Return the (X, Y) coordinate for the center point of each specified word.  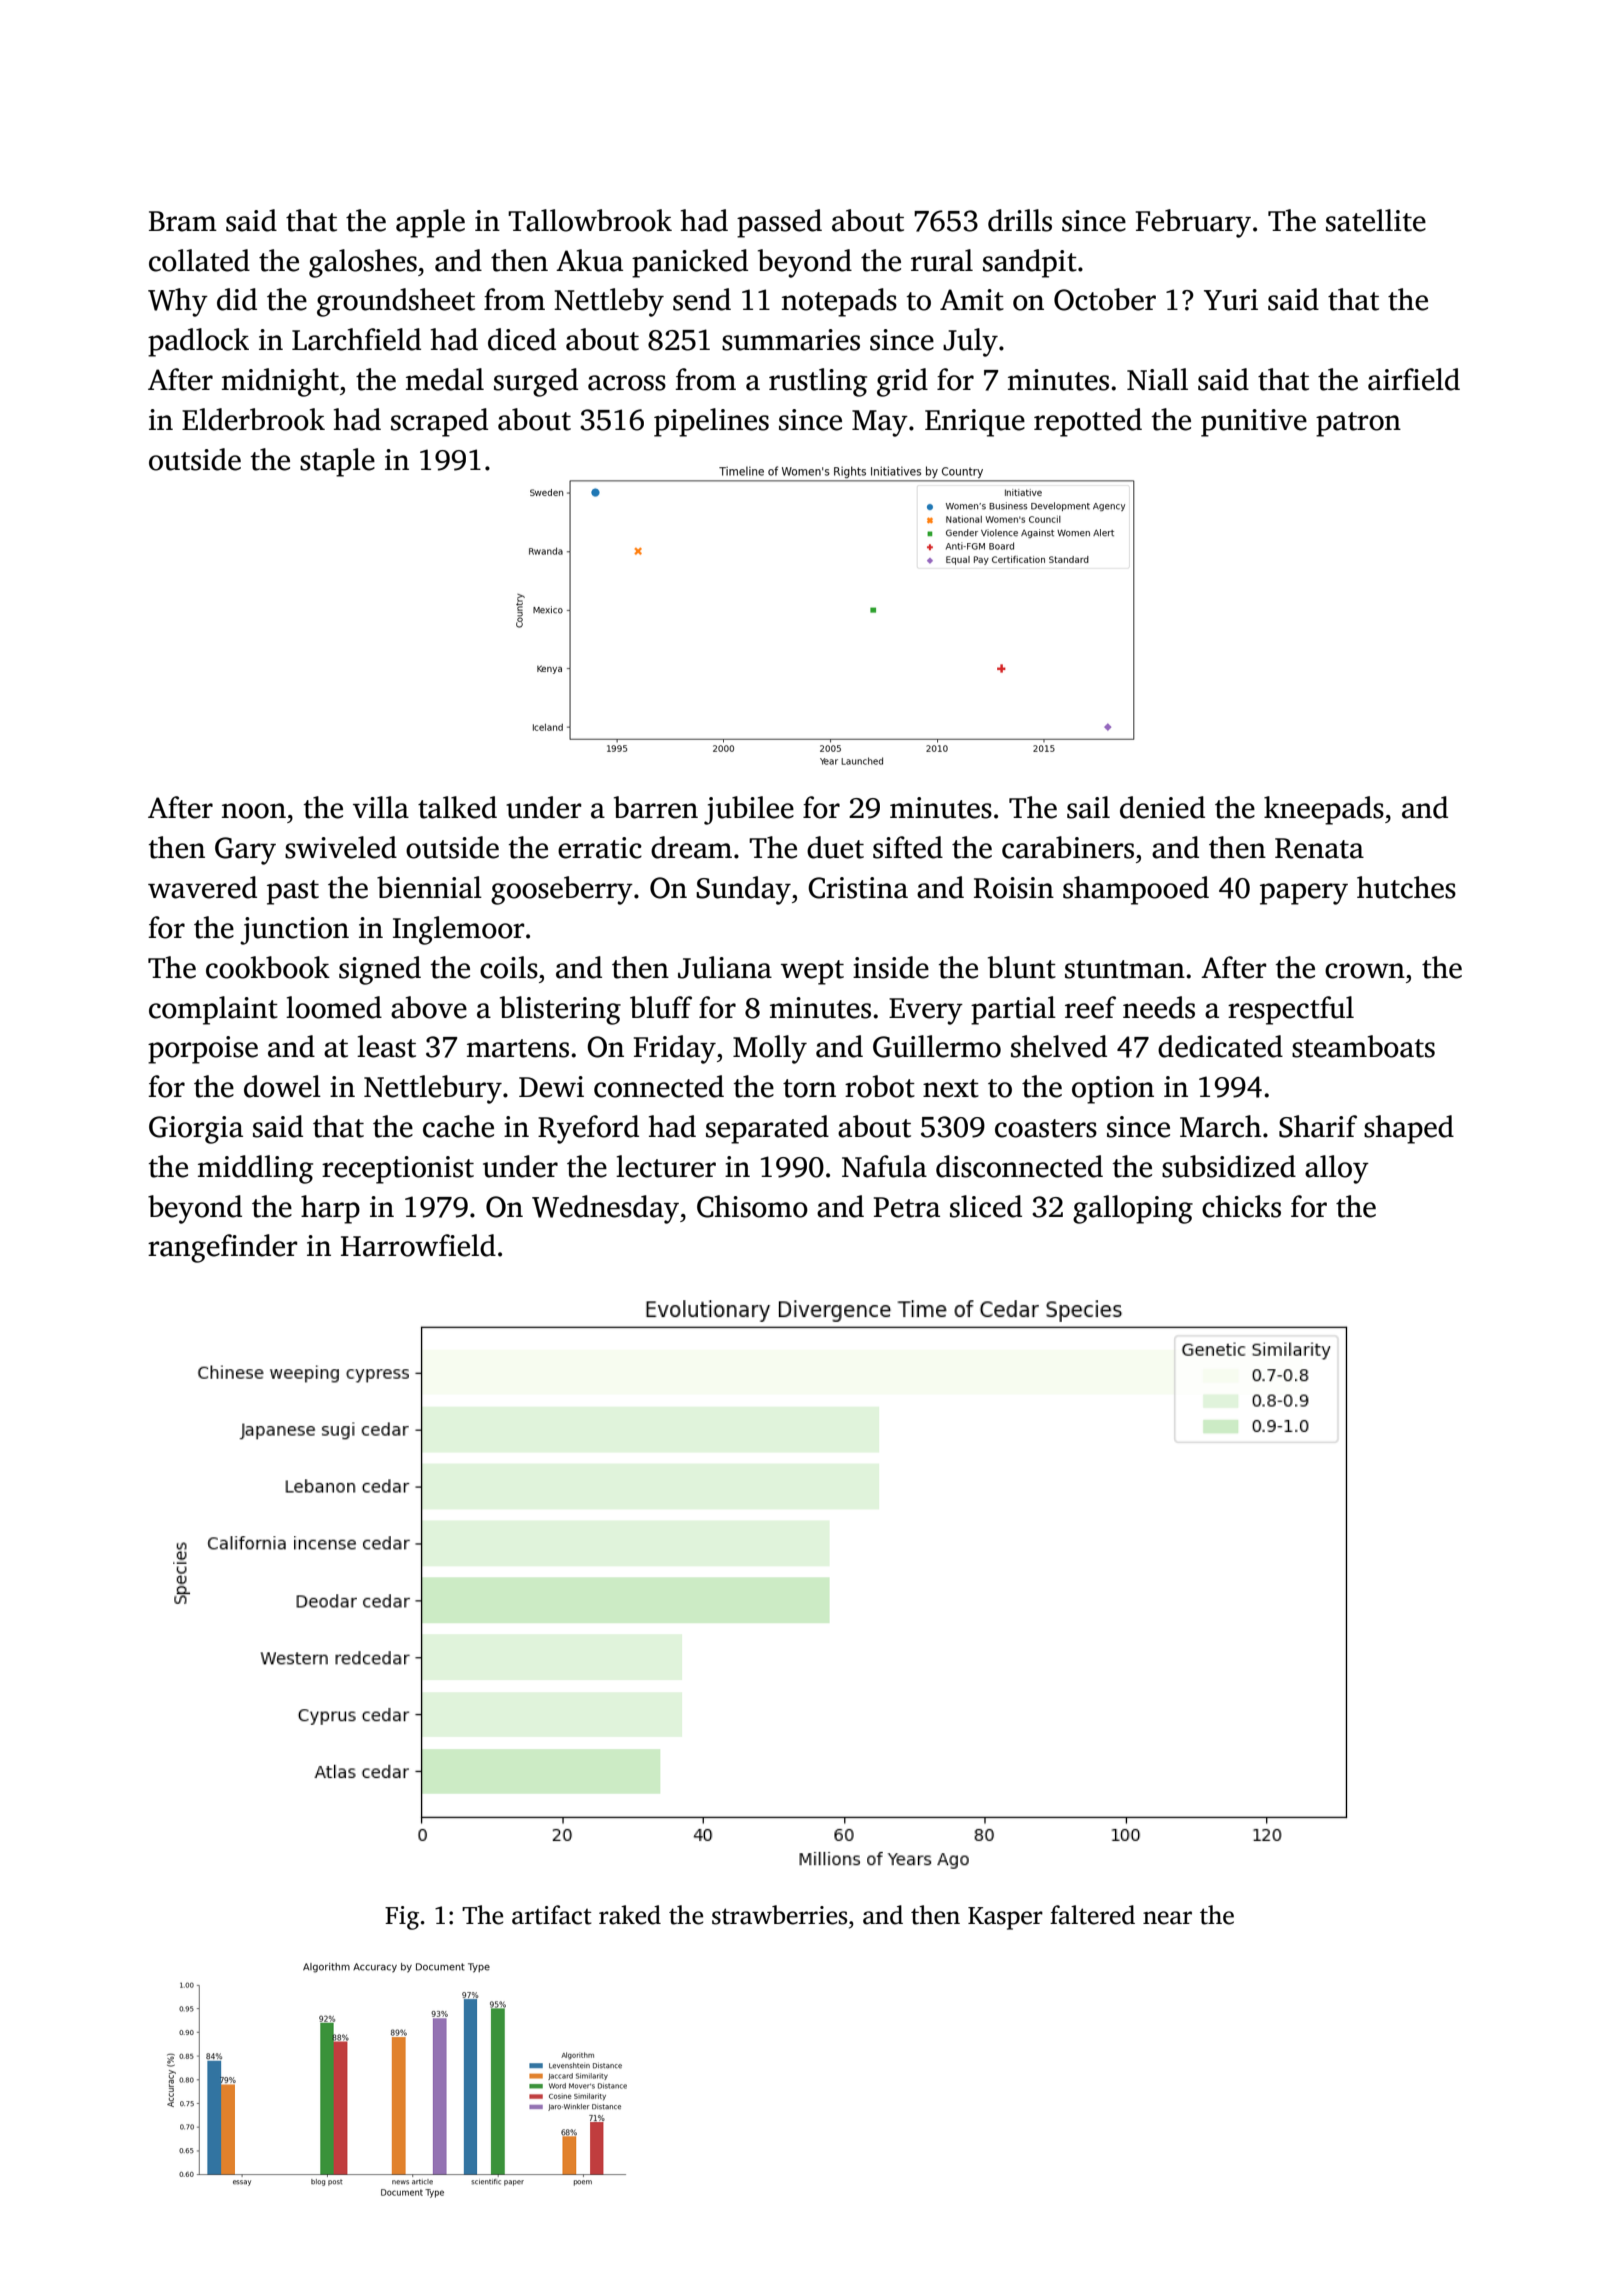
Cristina (858, 888)
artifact (552, 1915)
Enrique (975, 423)
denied (1162, 807)
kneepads (1324, 810)
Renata (1319, 848)
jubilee (749, 810)
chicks (1241, 1206)
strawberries (779, 1915)
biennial (429, 887)
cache (458, 1126)
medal (445, 379)
